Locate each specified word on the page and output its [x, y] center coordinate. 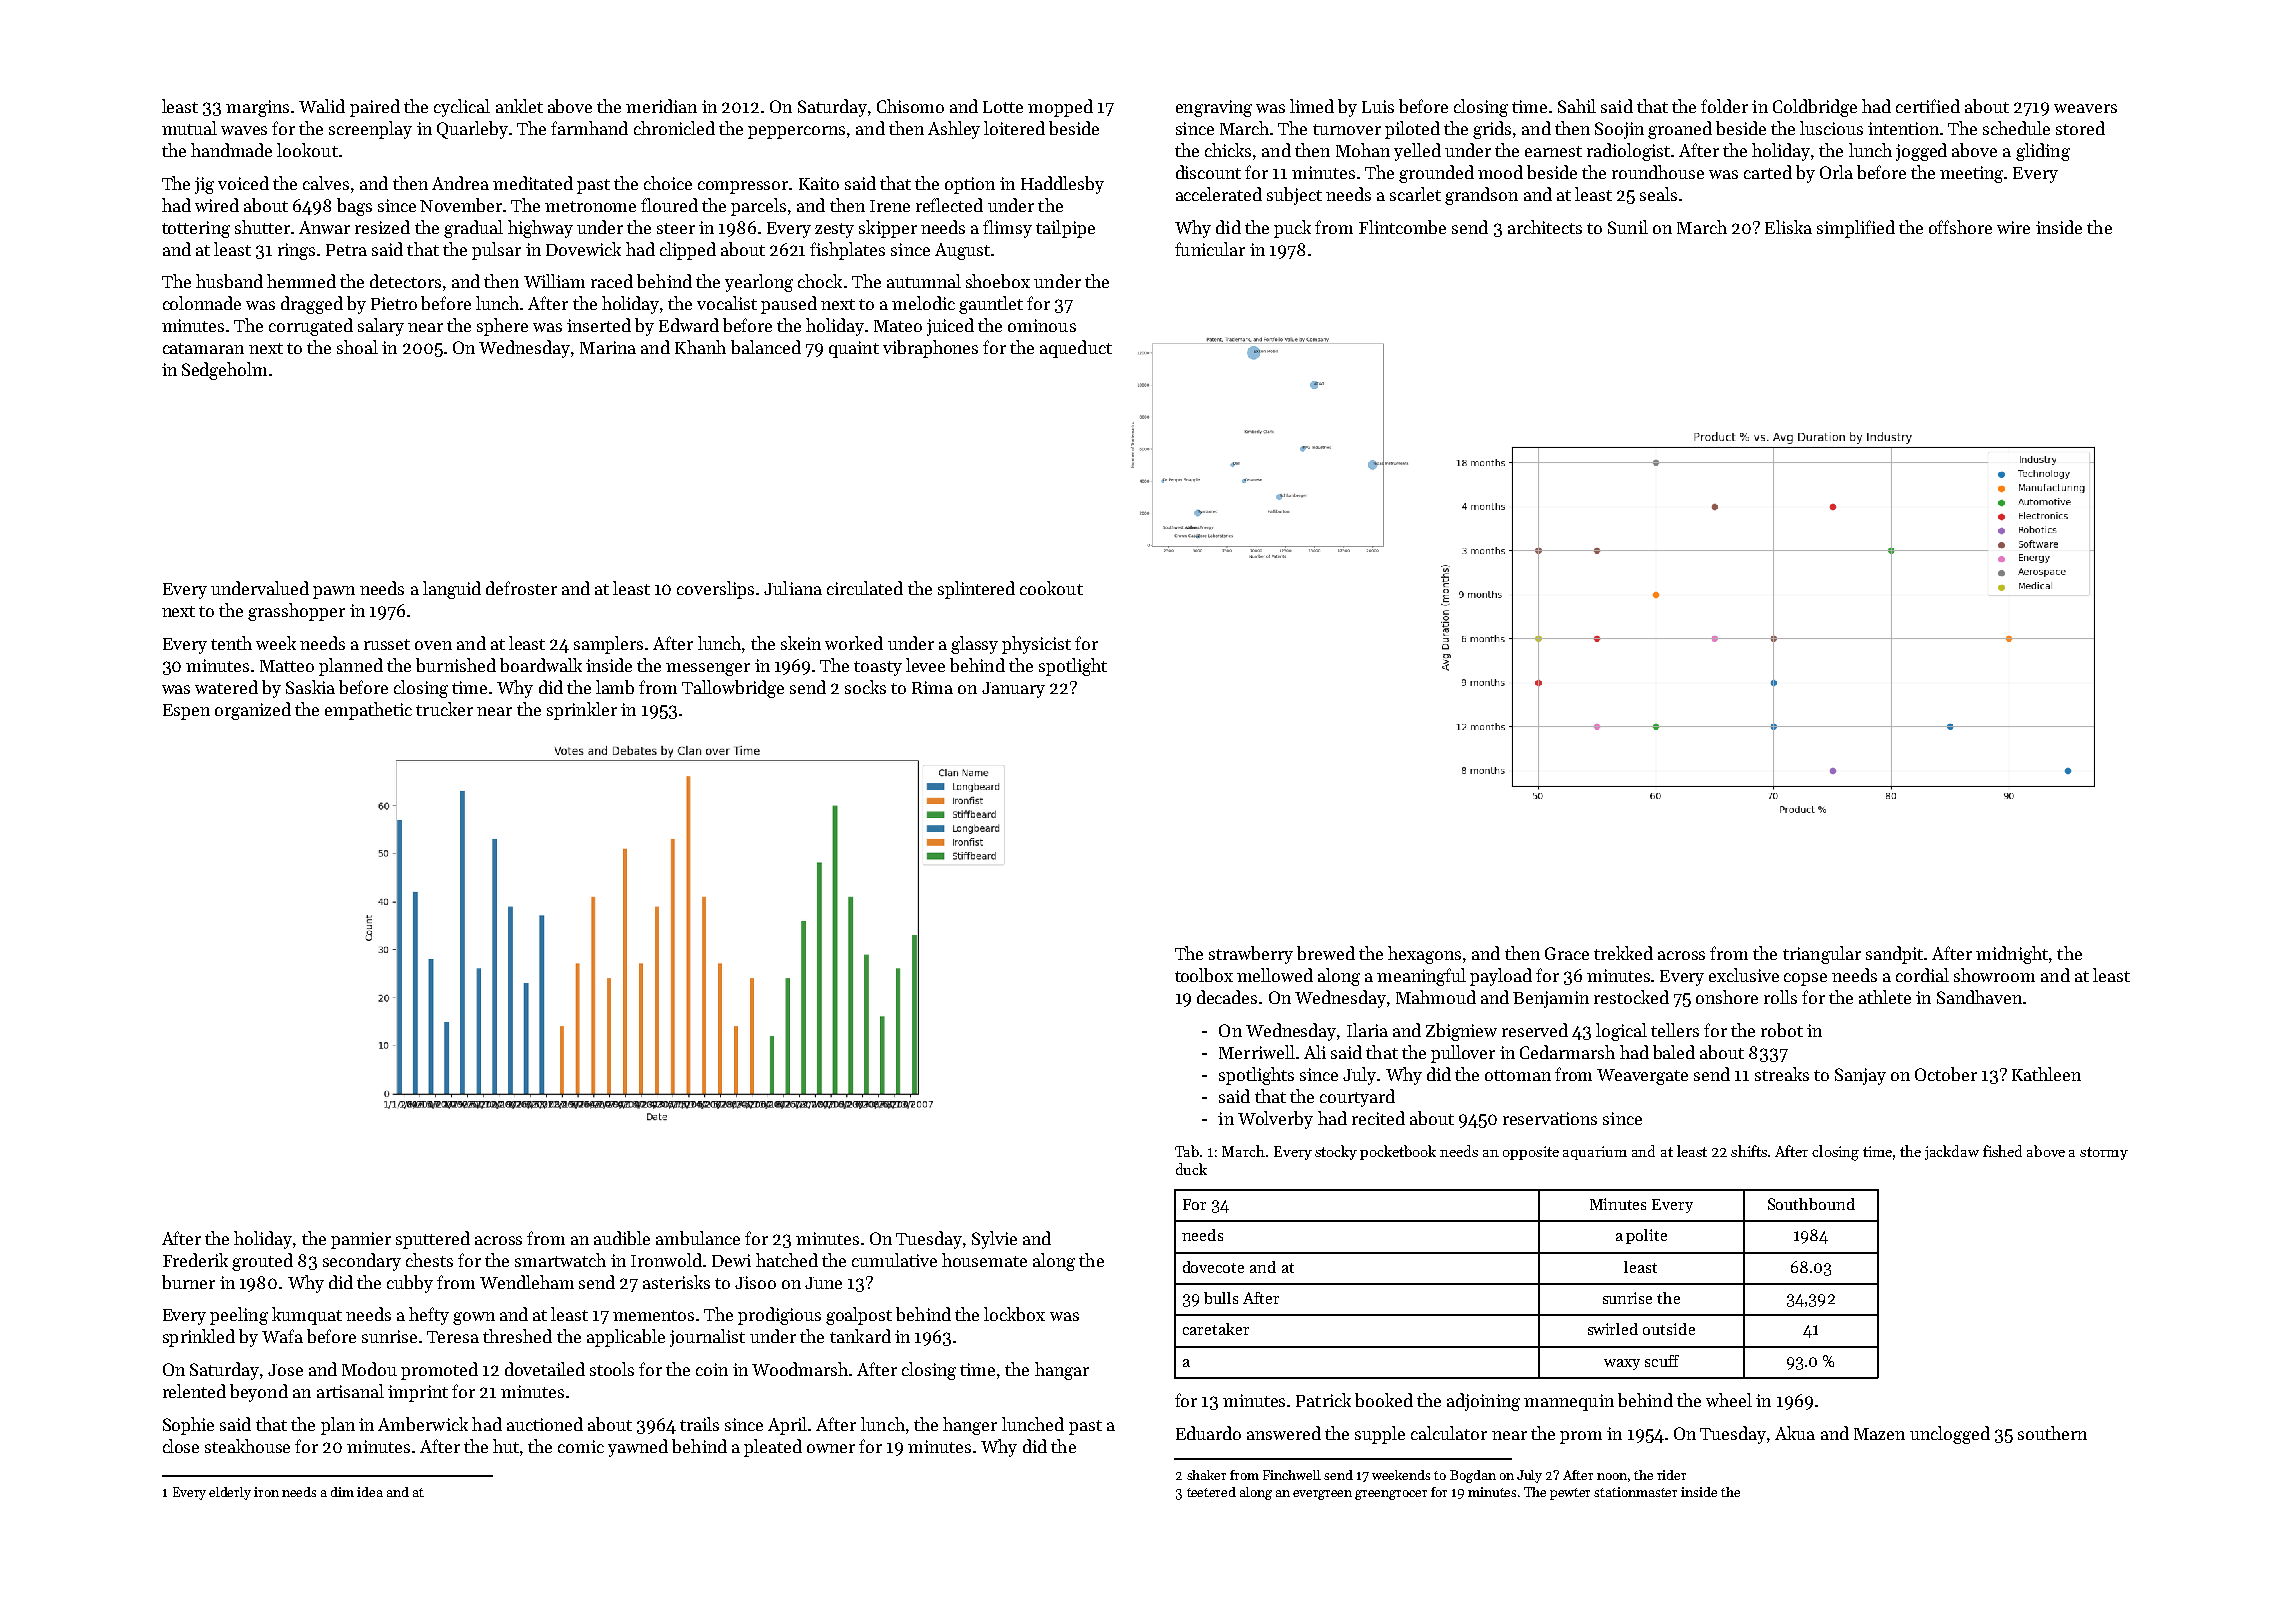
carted [1768, 172]
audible [622, 1238]
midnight [2012, 955]
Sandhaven [1979, 997]
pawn [334, 592]
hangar [1062, 1371]
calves [326, 183]
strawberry [1251, 955]
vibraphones [930, 349]
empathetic [368, 711]
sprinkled [199, 1338]
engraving [1214, 108]
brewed [1326, 953]
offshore [1960, 227]
